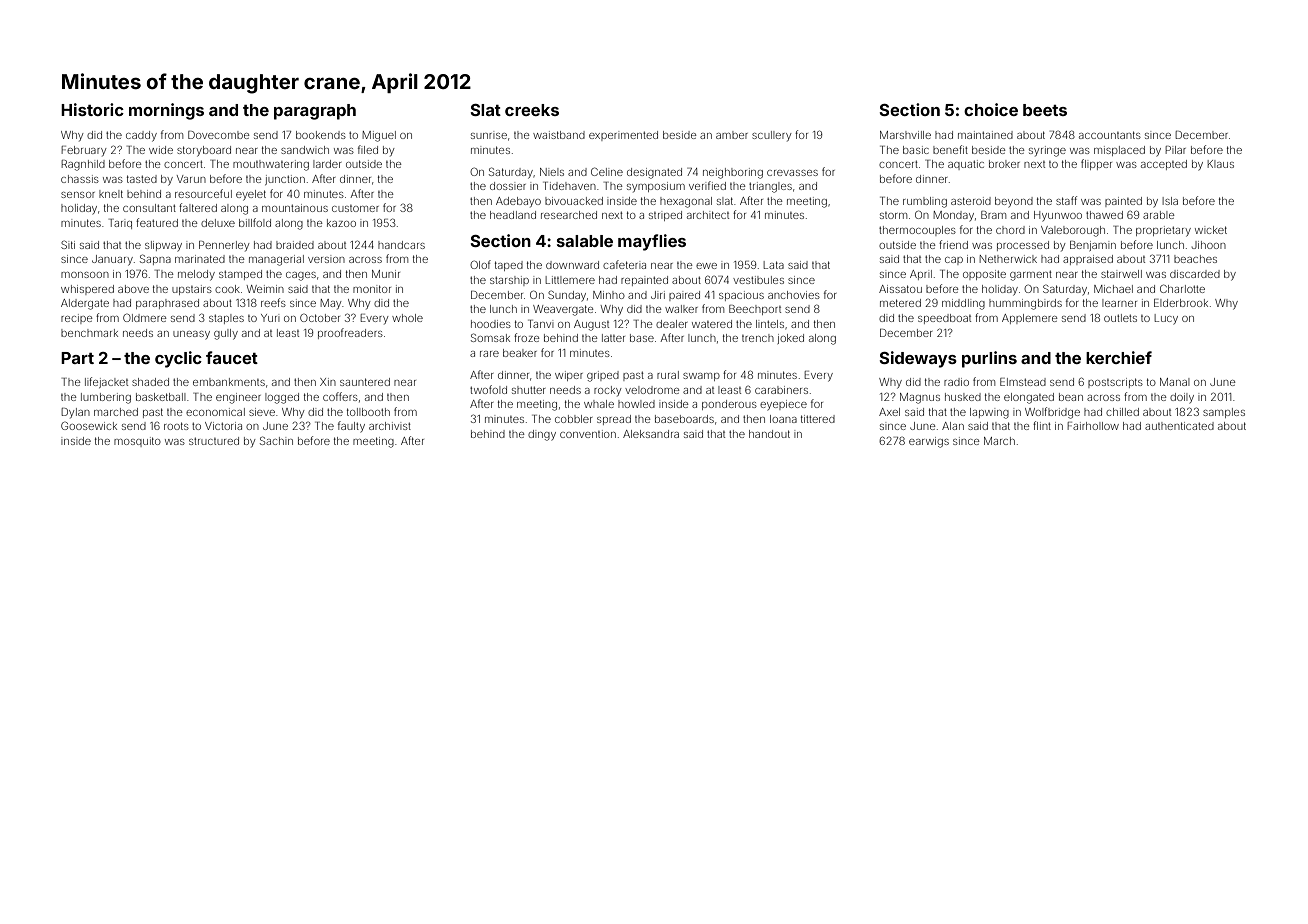  Describe the element at coordinates (944, 319) in the document. I see `speedboat` at that location.
